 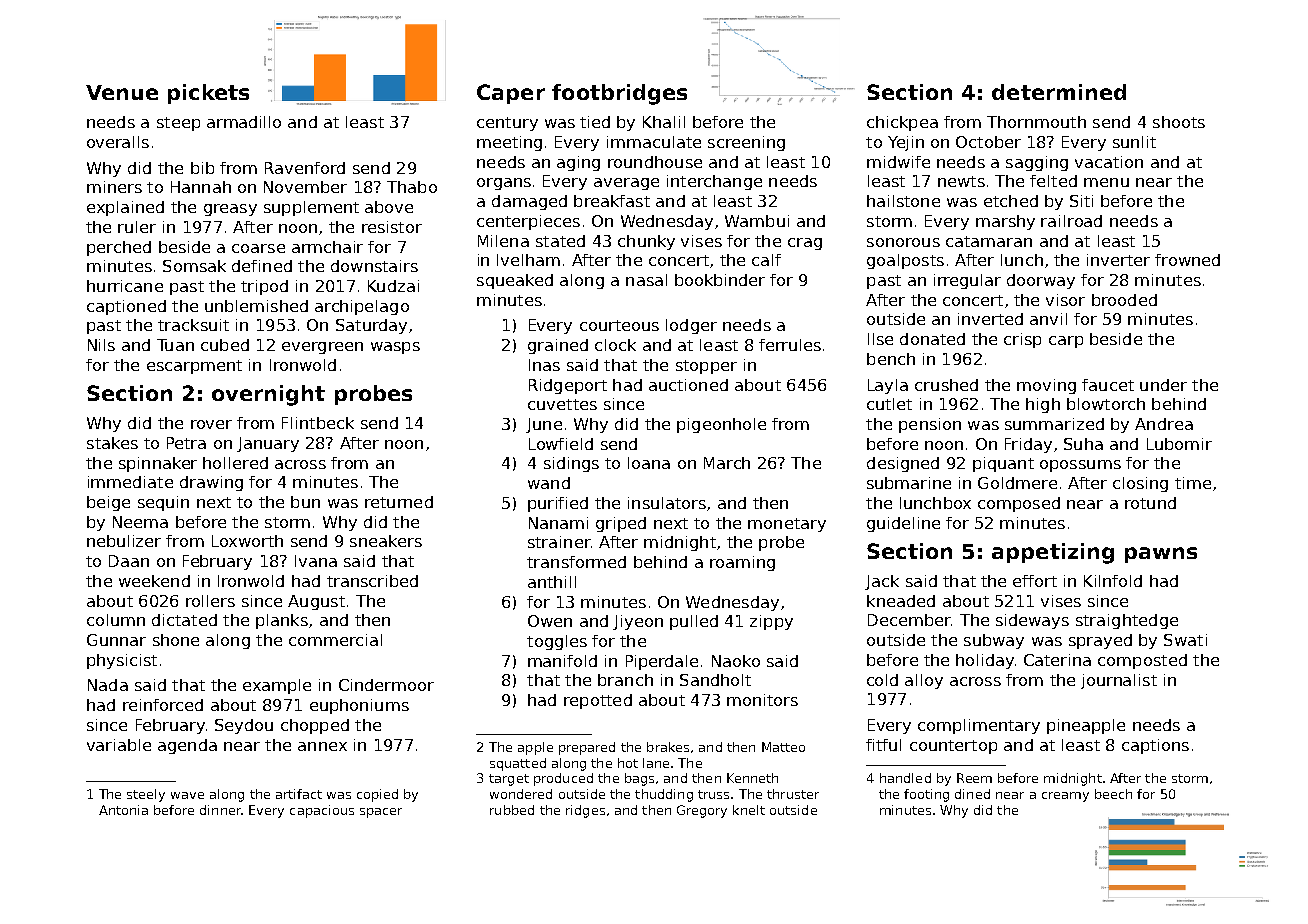 I want to click on Kenneth, so click(x=752, y=778).
